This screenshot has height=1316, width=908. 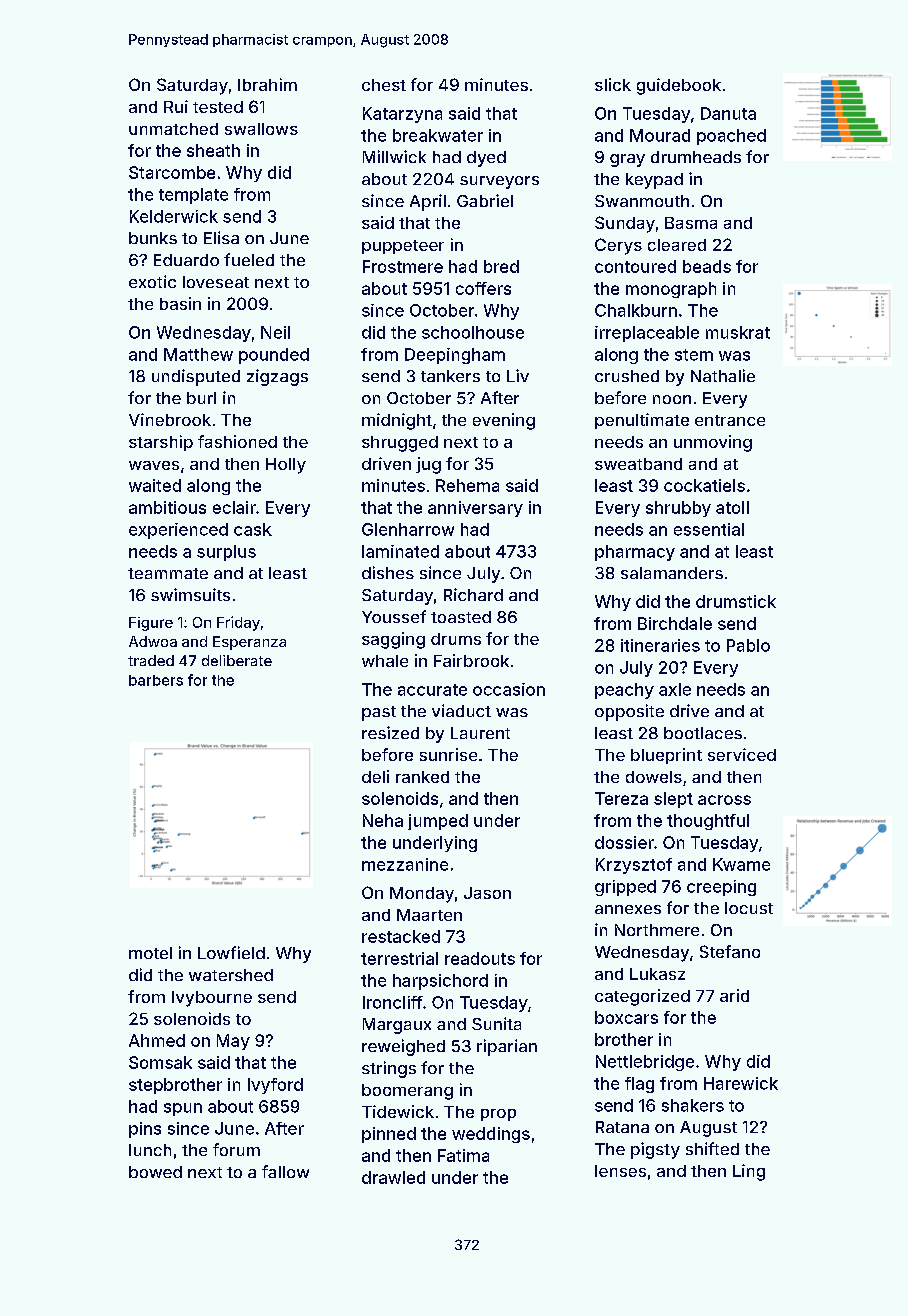 What do you see at coordinates (384, 85) in the screenshot?
I see `chest` at bounding box center [384, 85].
